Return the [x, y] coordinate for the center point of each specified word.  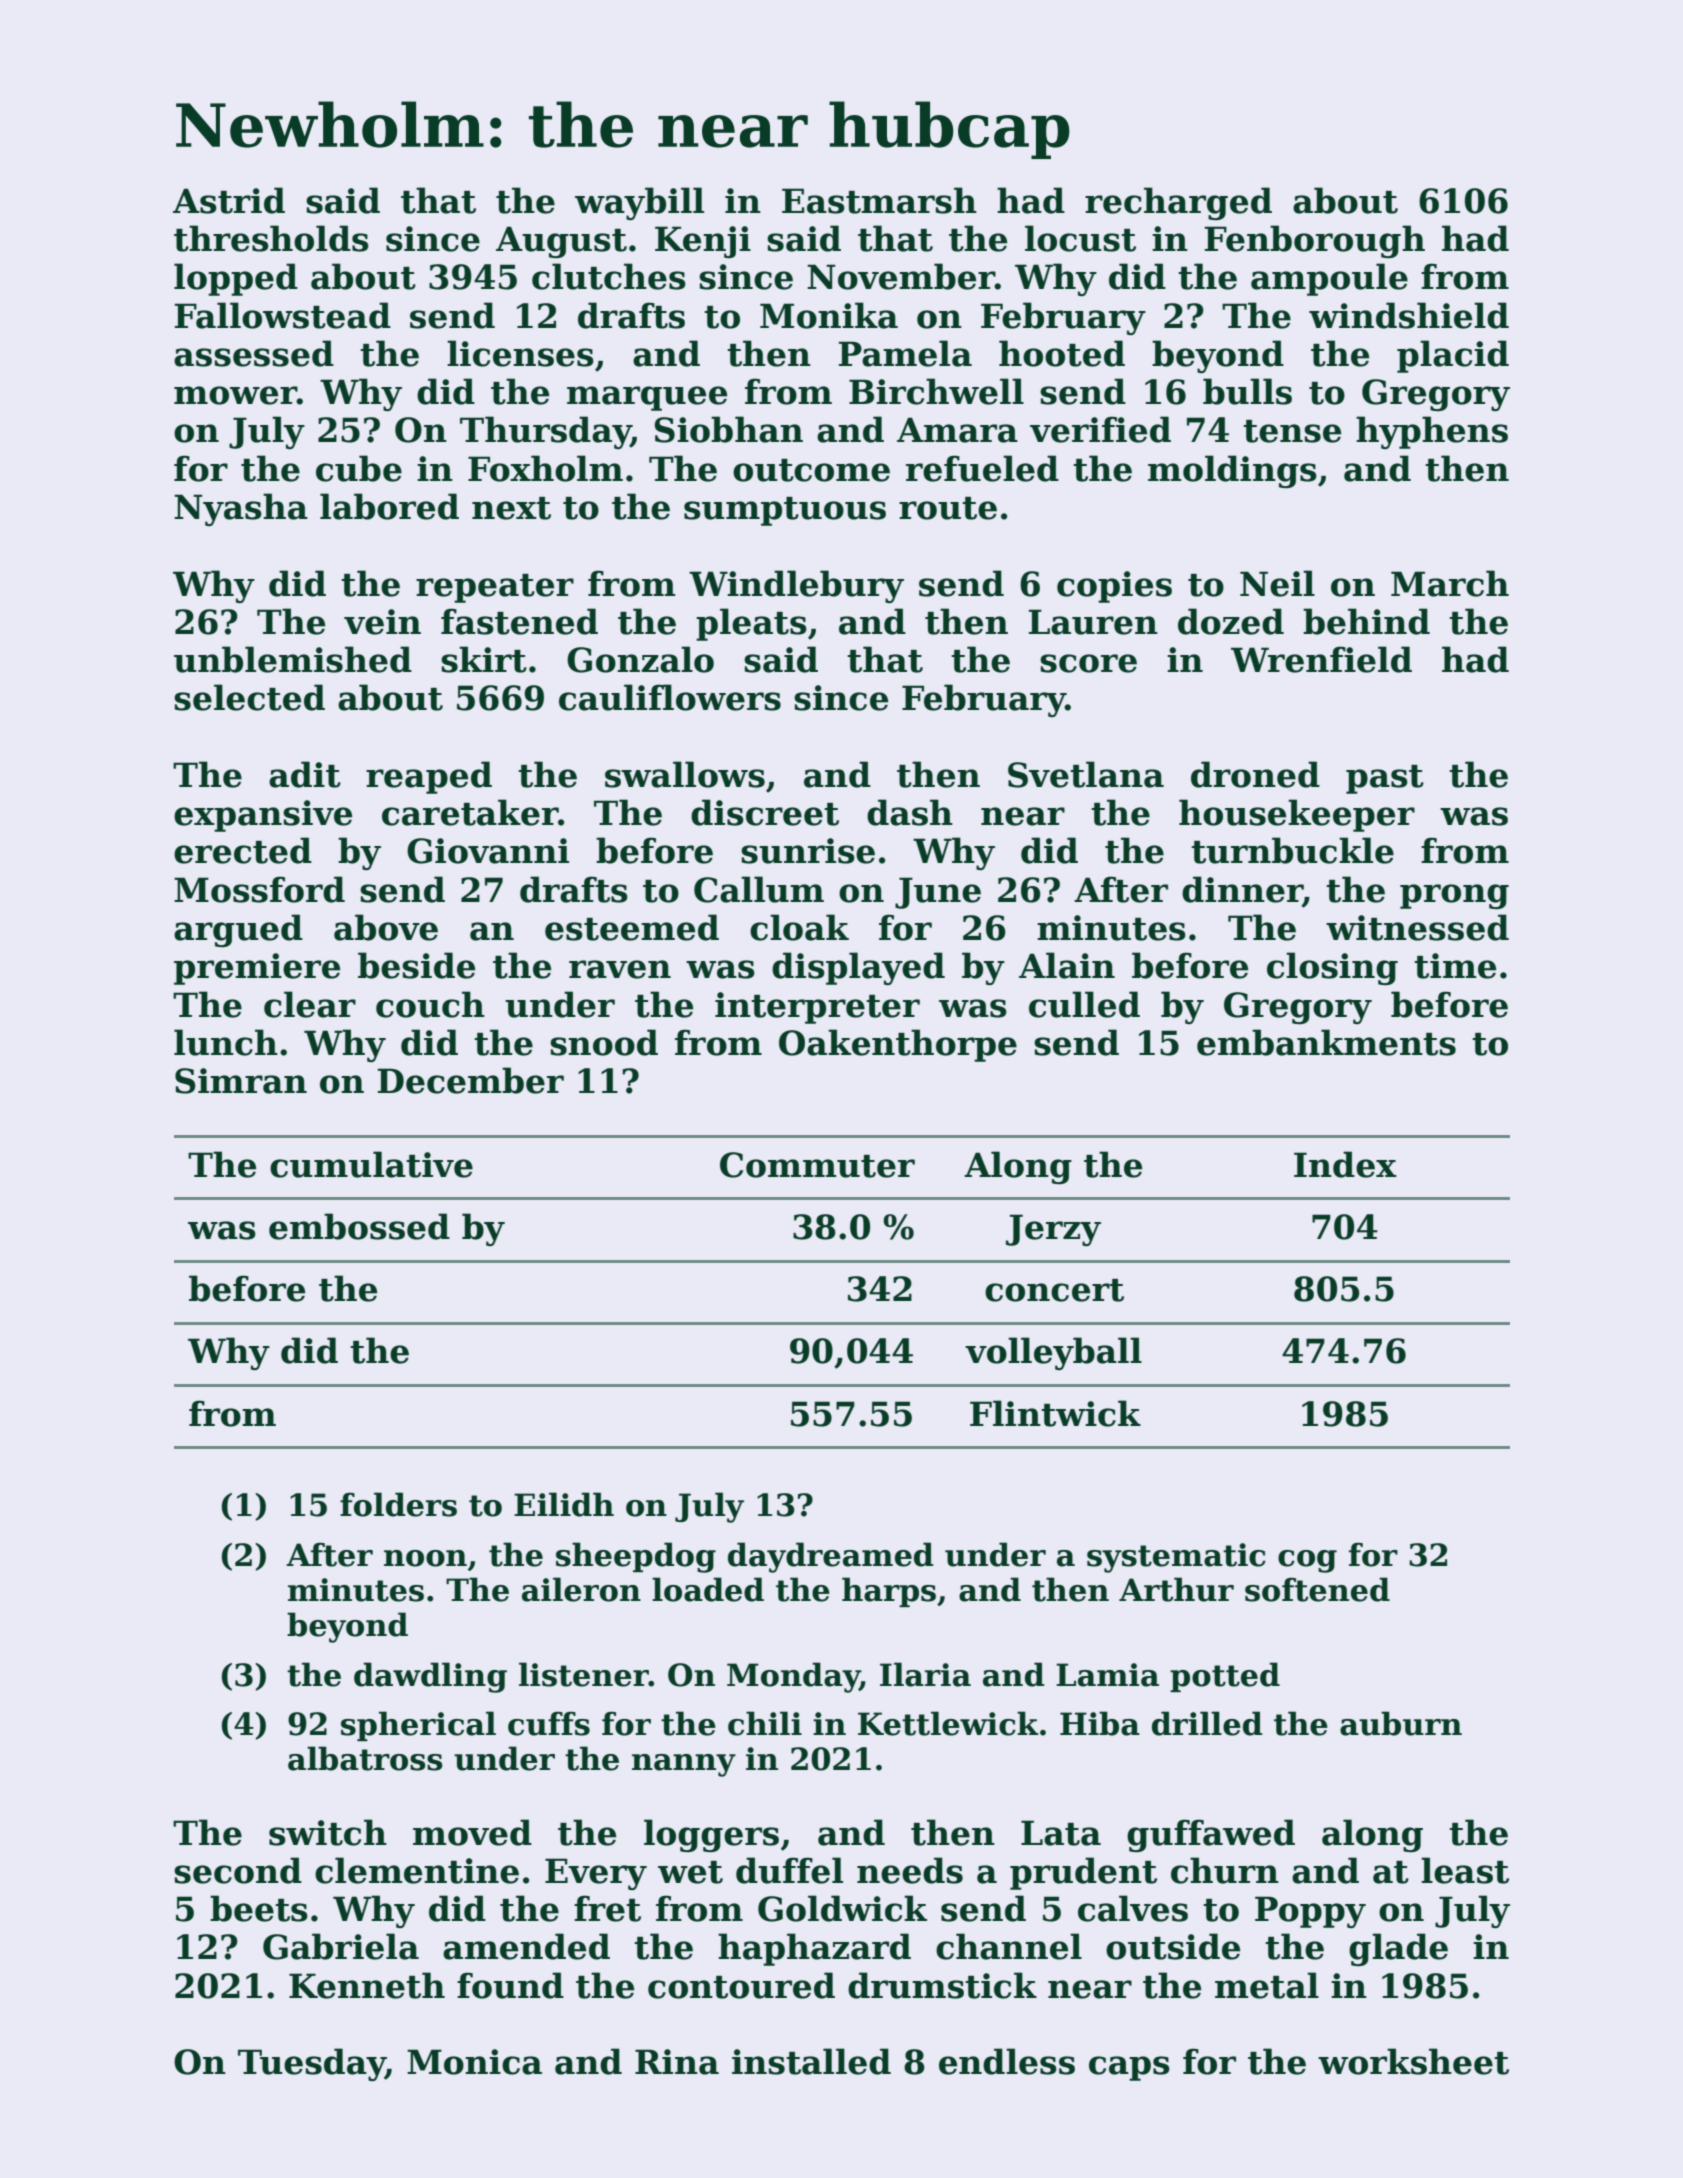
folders [398, 1504]
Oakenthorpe [898, 1045]
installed [811, 2061]
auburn [1401, 1723]
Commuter [817, 1165]
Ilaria [925, 1674]
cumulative [371, 1164]
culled [1084, 1004]
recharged [1178, 203]
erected [243, 850]
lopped [236, 279]
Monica [474, 2062]
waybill [639, 203]
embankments [1326, 1042]
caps [1129, 2068]
